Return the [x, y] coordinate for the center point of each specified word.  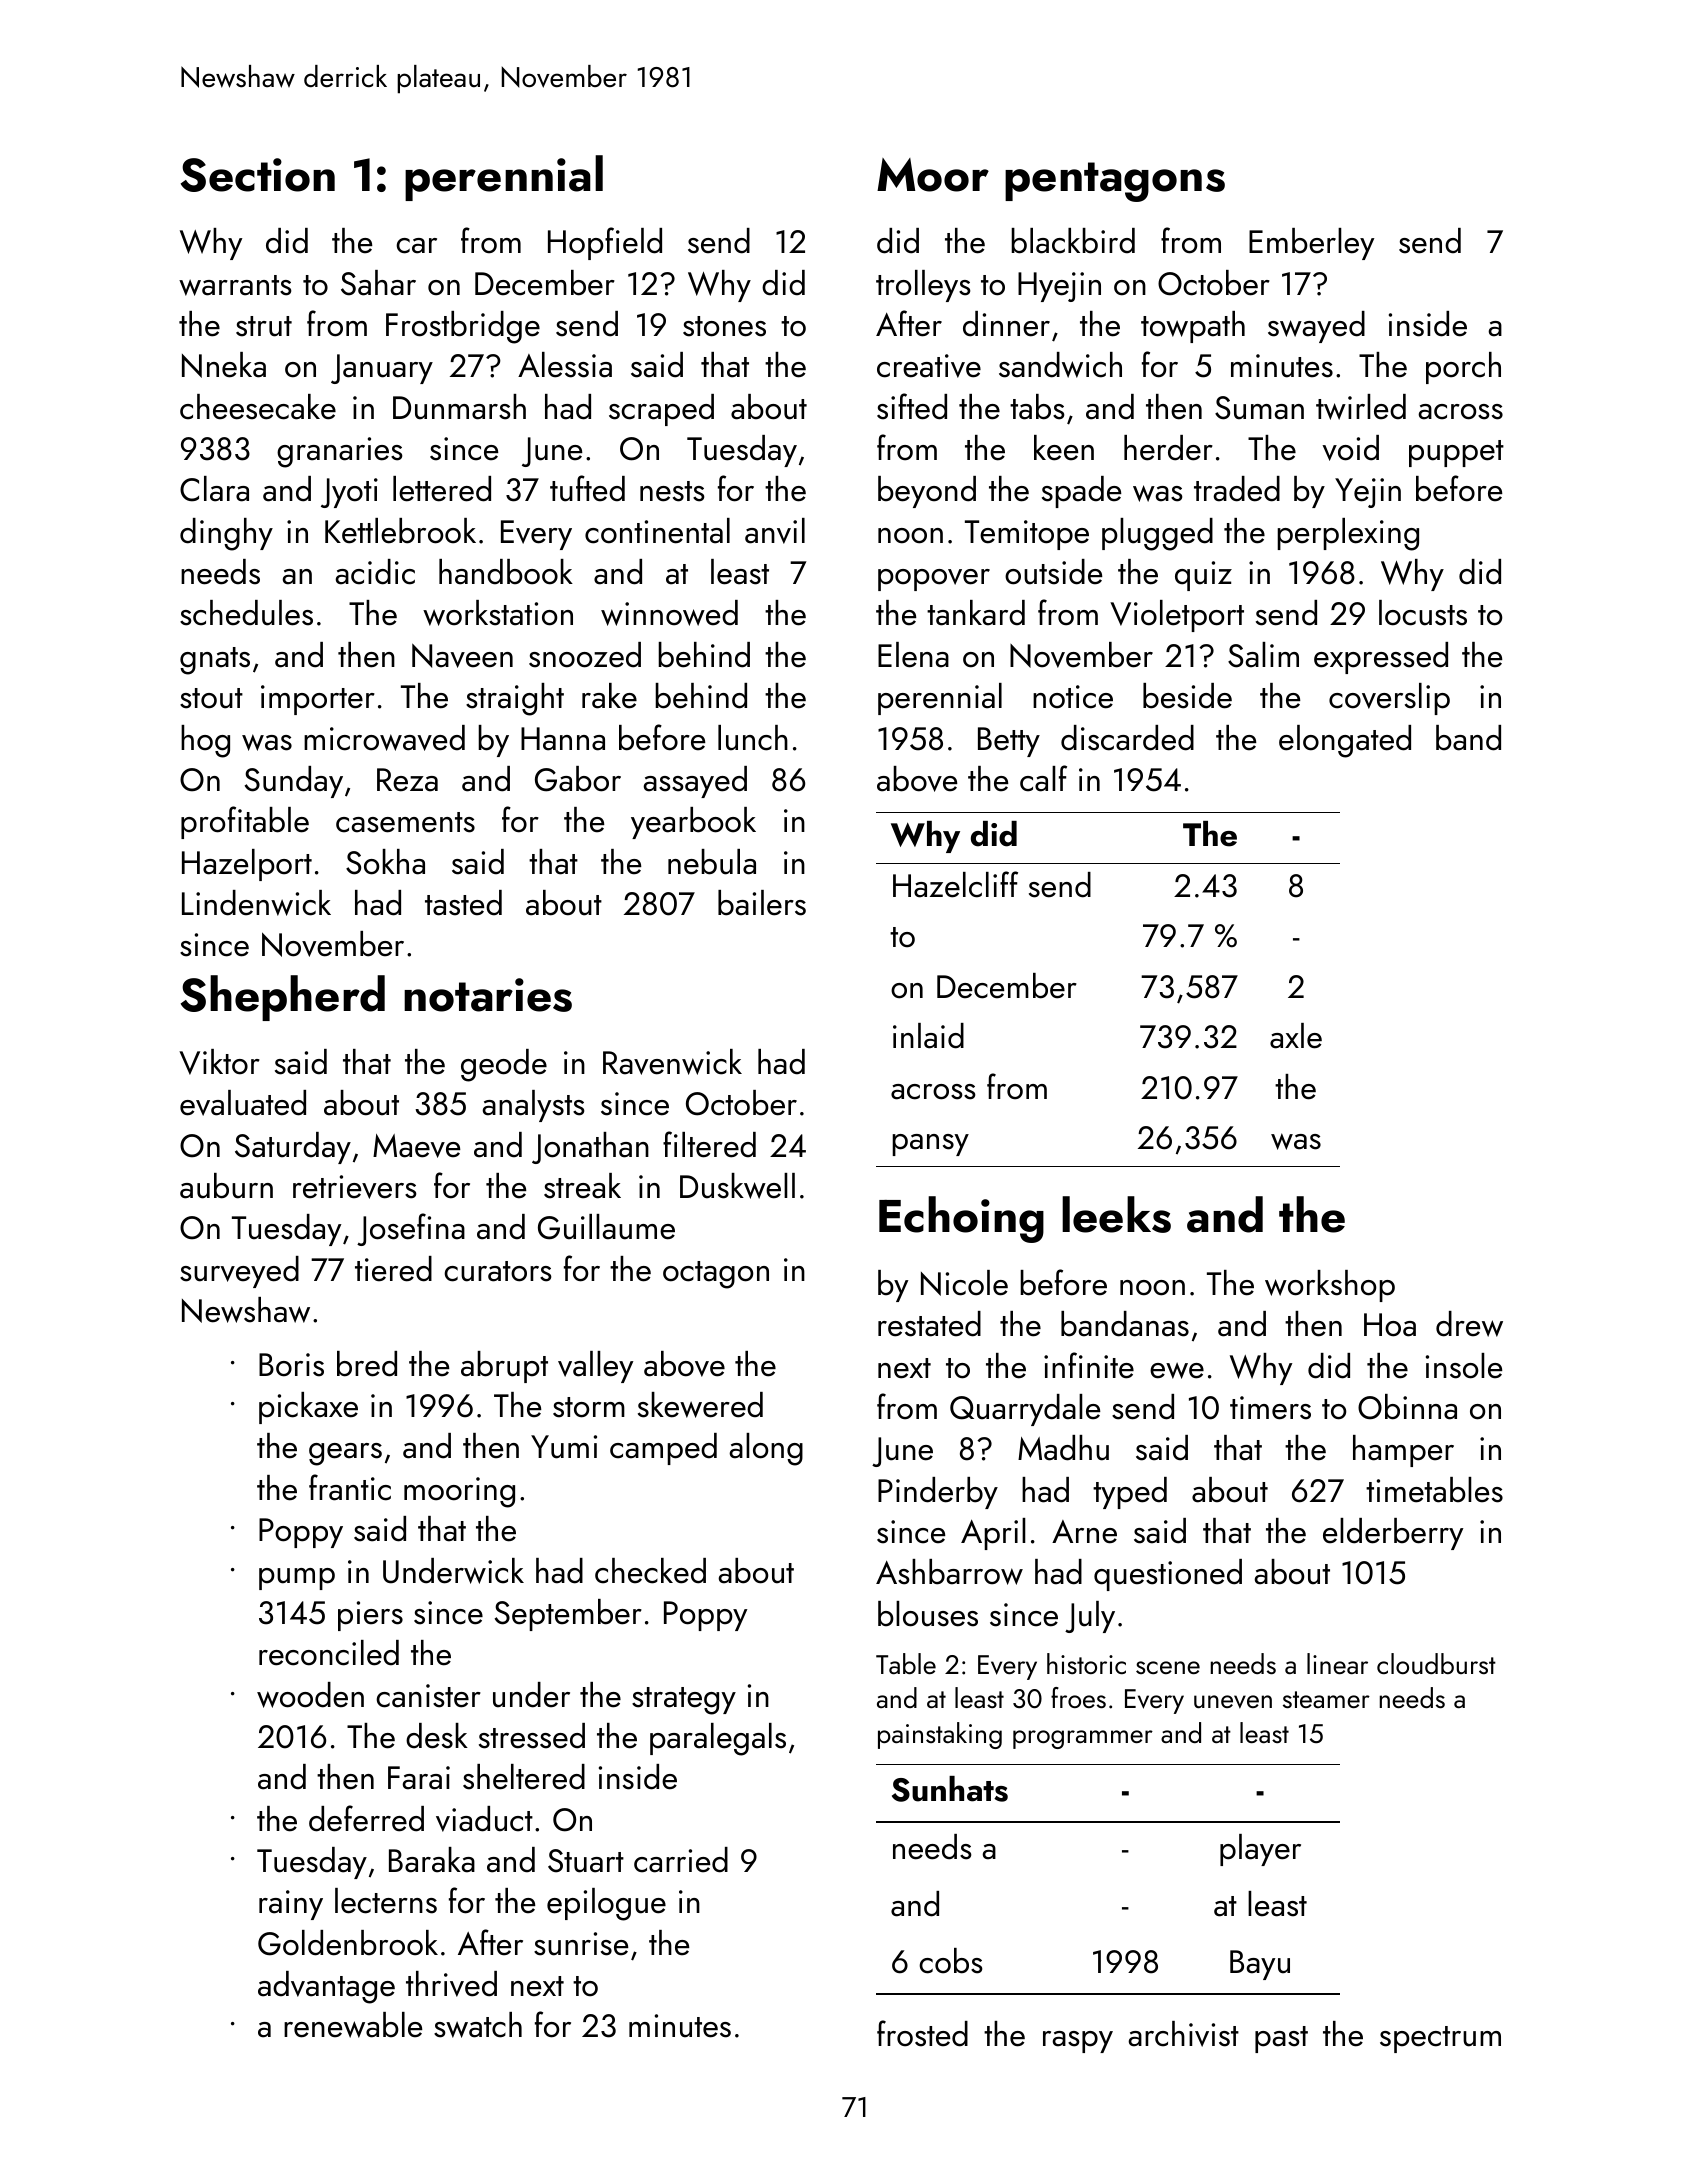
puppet [1456, 453]
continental [657, 531]
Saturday [293, 1148]
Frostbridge [463, 327]
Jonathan [590, 1148]
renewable [353, 2025]
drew [1469, 1324]
